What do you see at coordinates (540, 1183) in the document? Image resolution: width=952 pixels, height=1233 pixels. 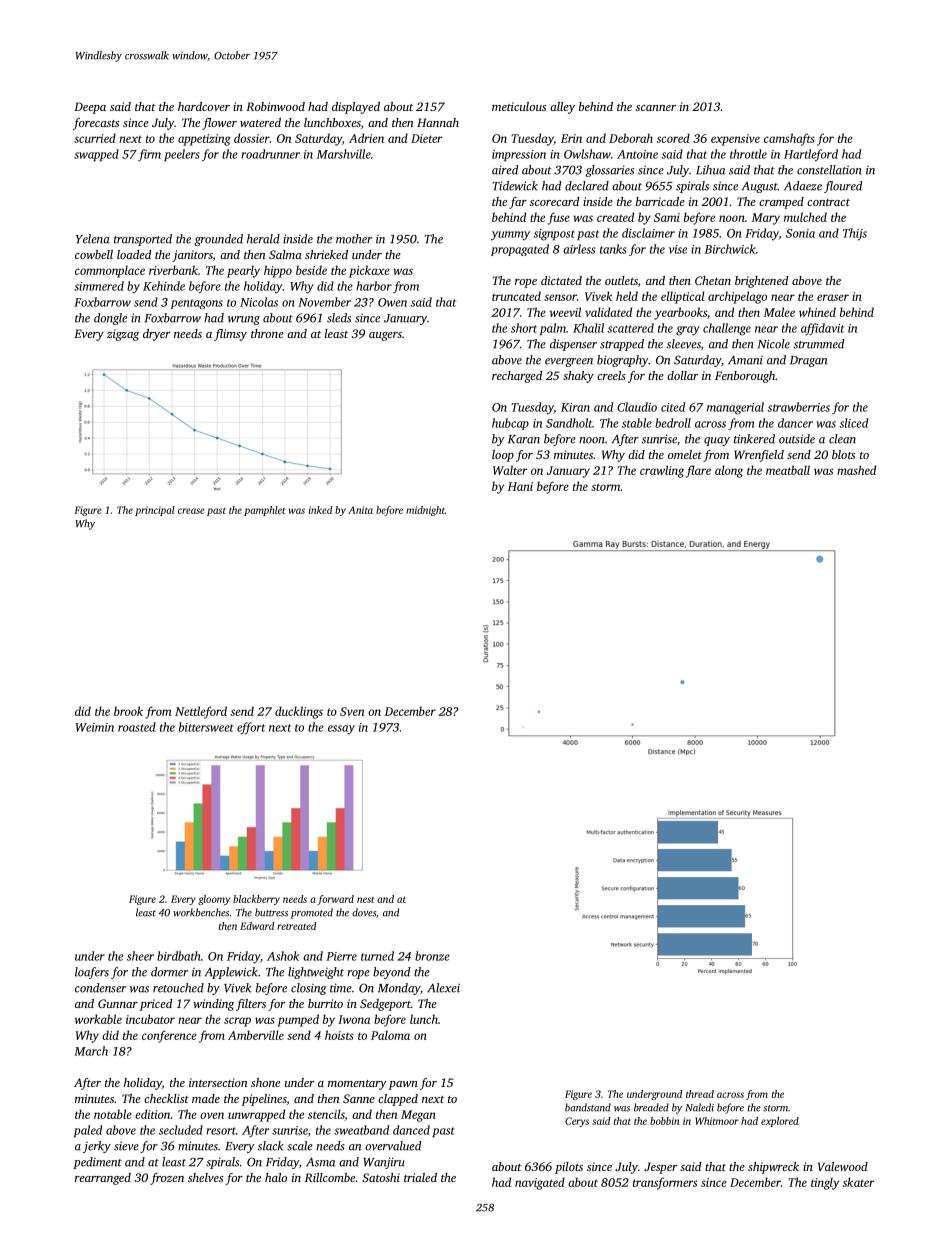 I see `navigated` at bounding box center [540, 1183].
